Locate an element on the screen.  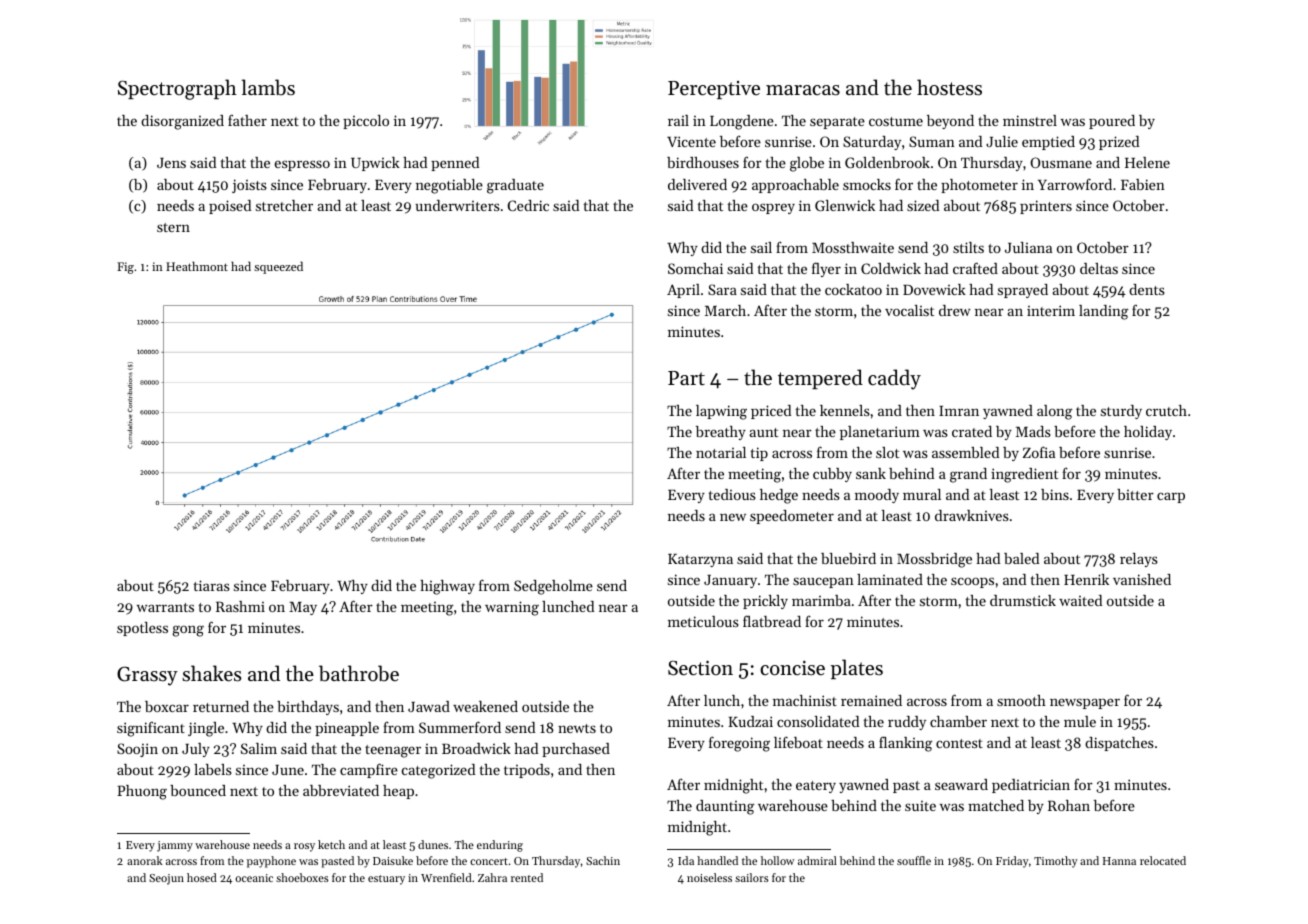
purchased is located at coordinates (576, 750).
